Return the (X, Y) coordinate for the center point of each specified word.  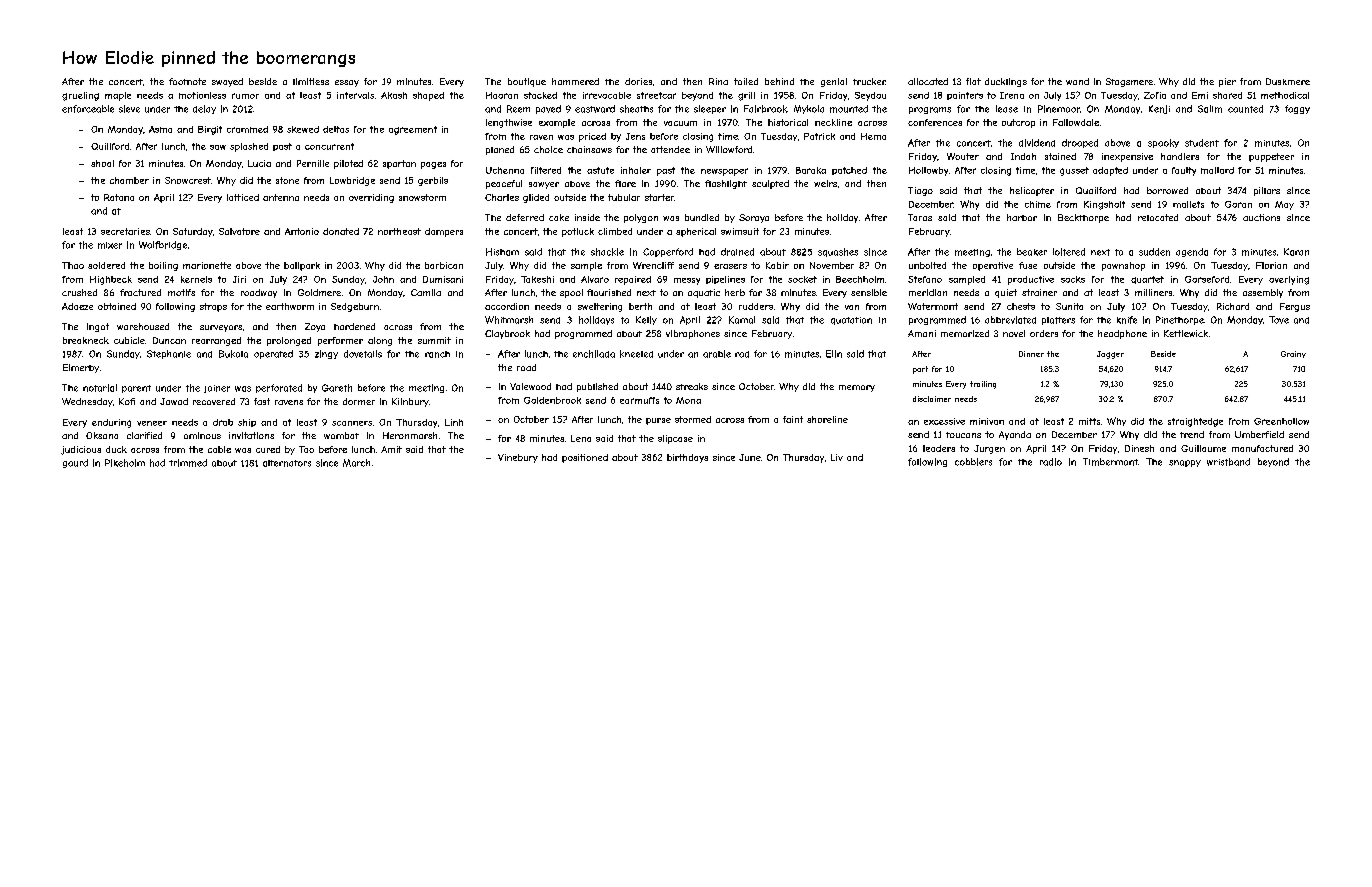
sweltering (600, 307)
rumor (245, 96)
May (1284, 205)
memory (857, 388)
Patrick (819, 136)
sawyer (544, 185)
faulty (1184, 171)
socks (1073, 279)
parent (136, 389)
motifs (181, 292)
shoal (102, 163)
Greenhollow (1281, 421)
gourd (75, 463)
